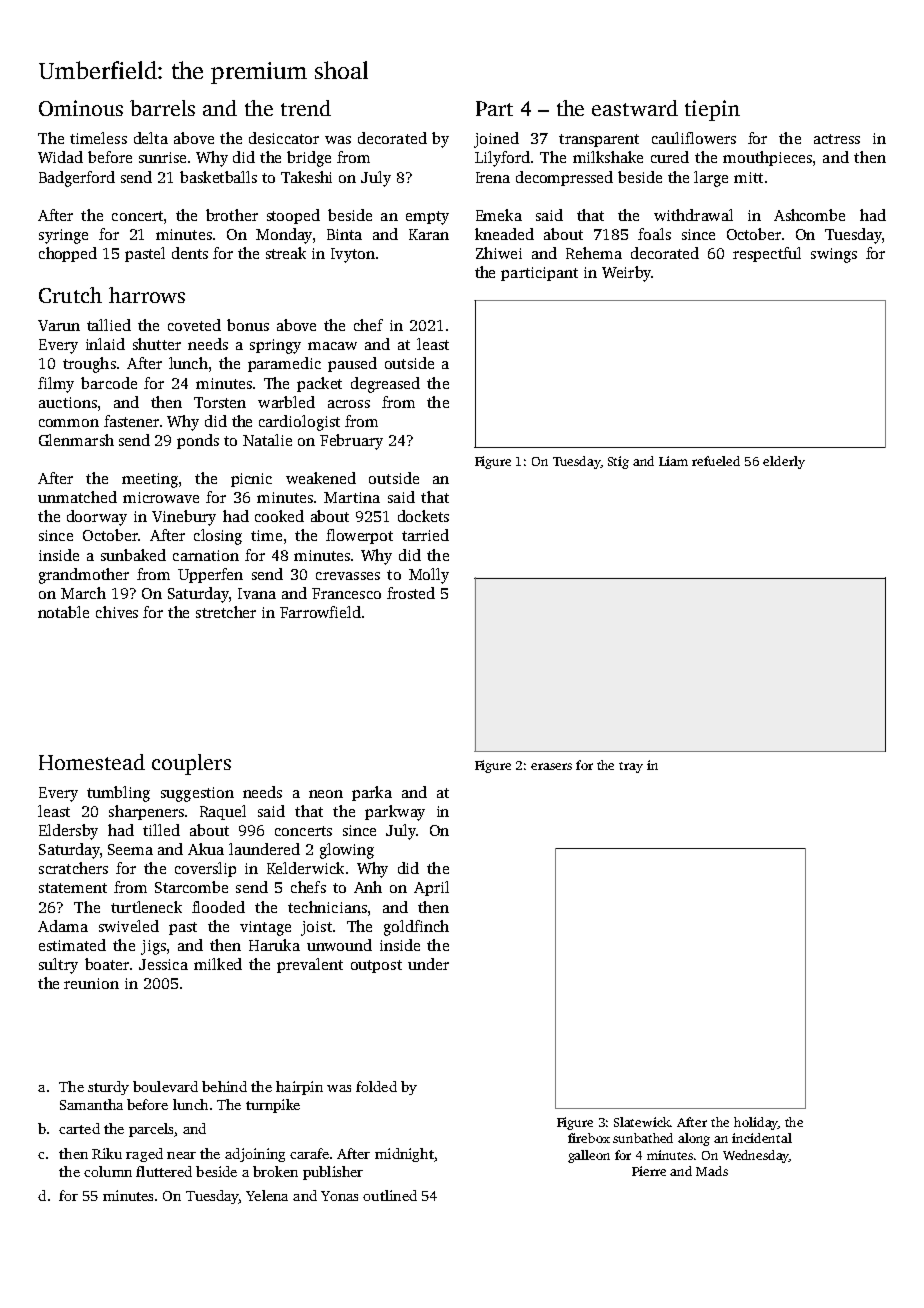 This screenshot has width=924, height=1308. I want to click on scratchers, so click(73, 868).
